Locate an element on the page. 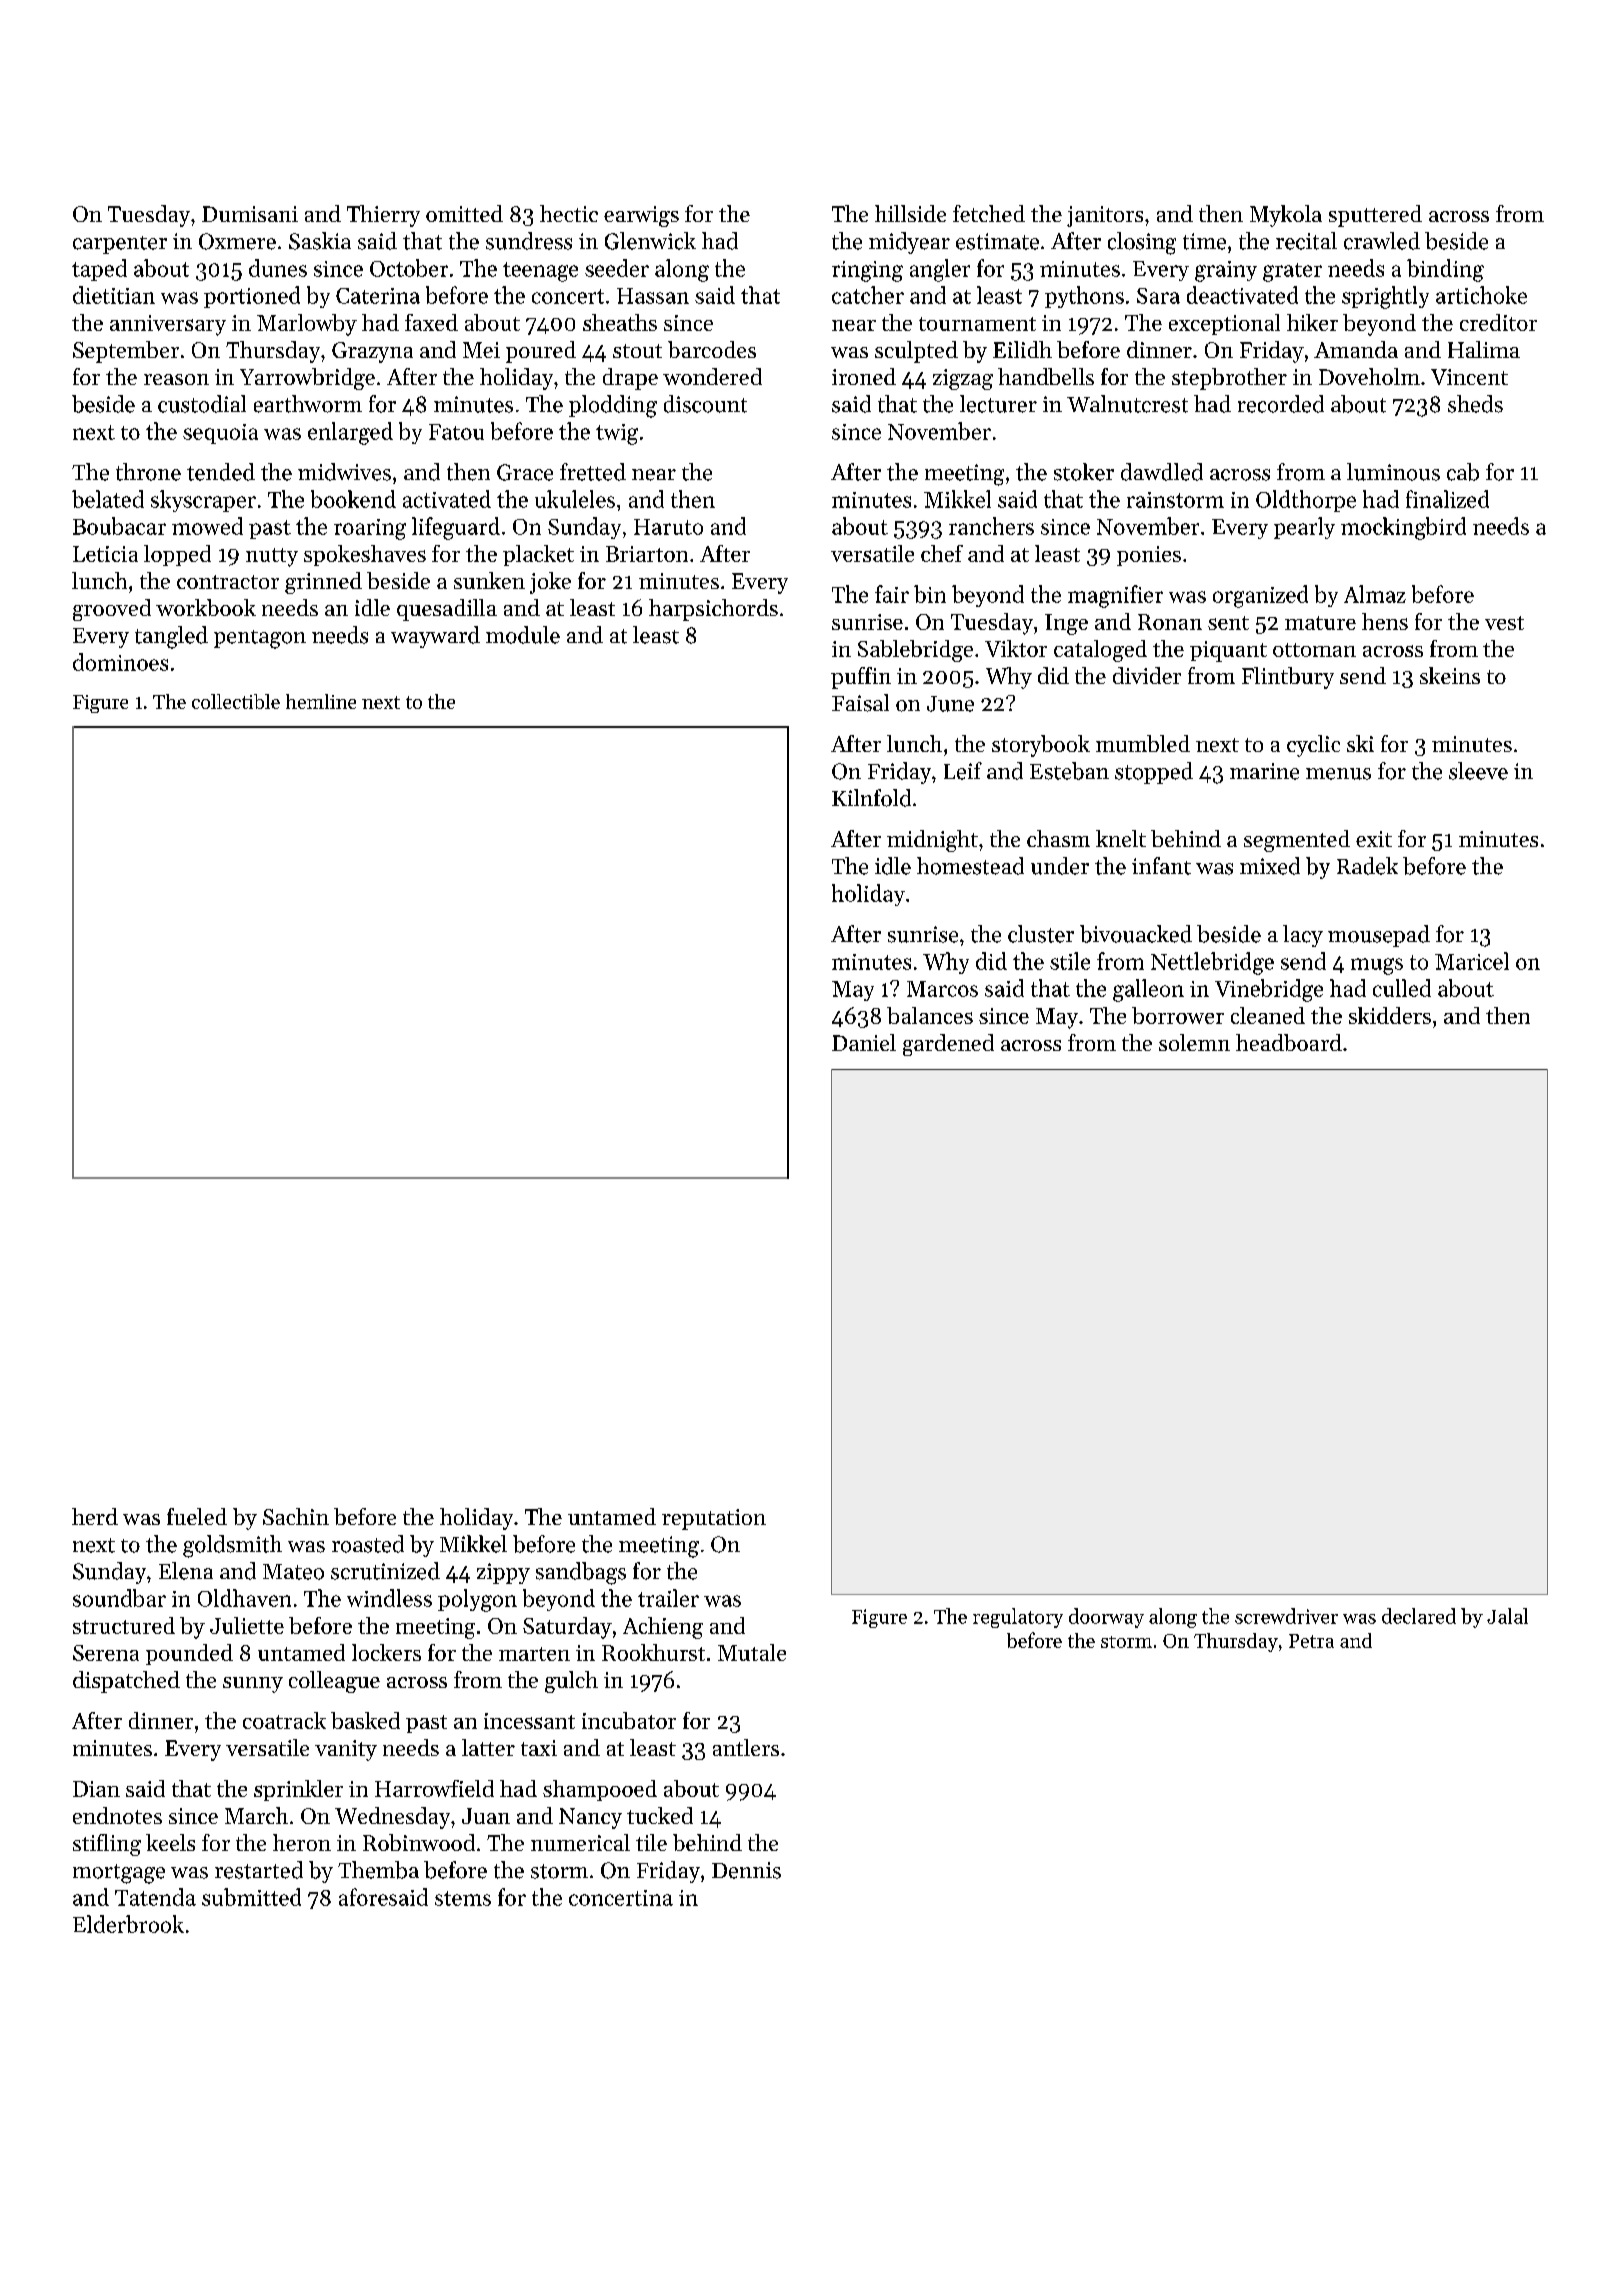 This page has width=1620, height=2292. skidders is located at coordinates (1390, 1015).
